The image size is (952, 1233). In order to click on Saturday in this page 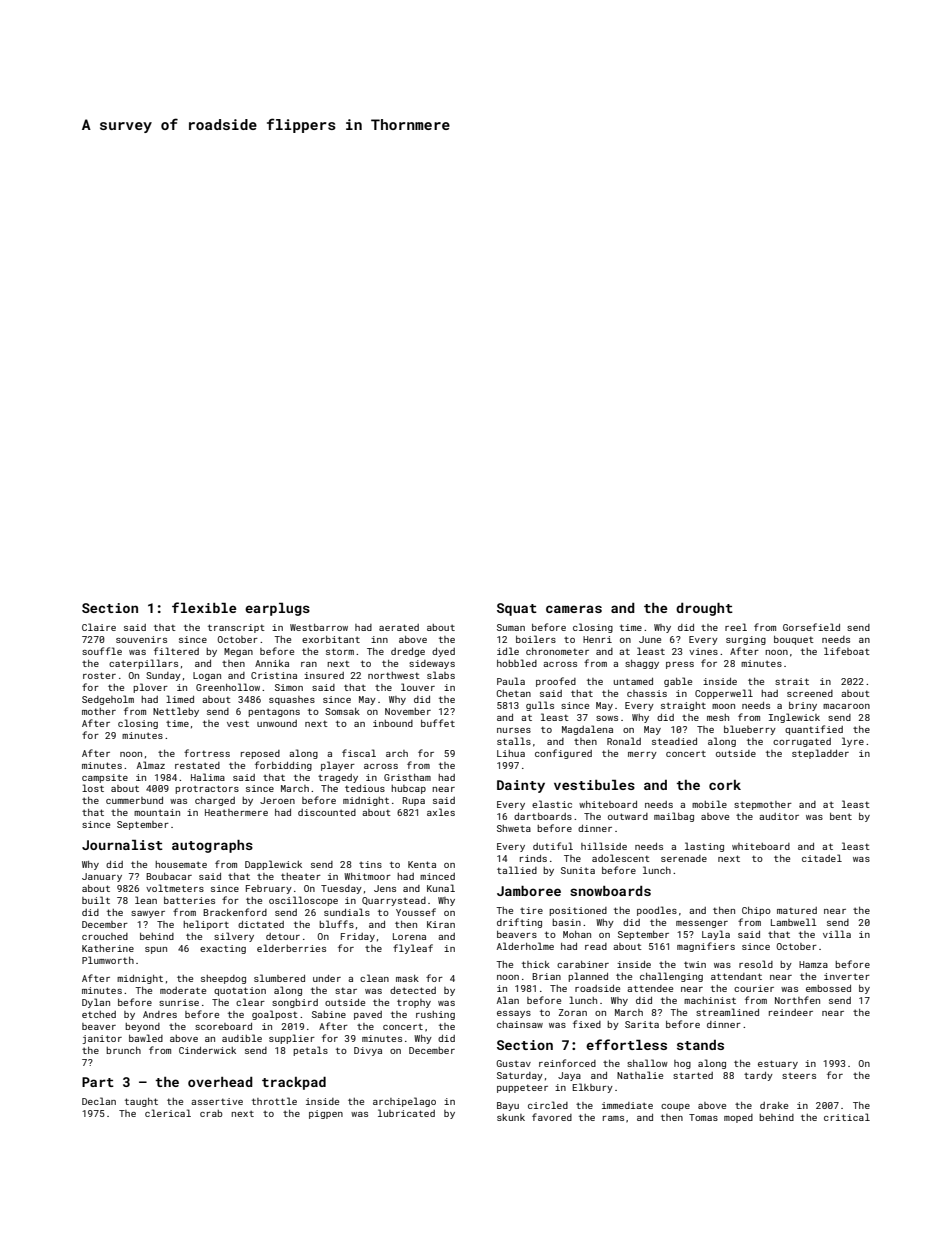, I will do `click(520, 1076)`.
